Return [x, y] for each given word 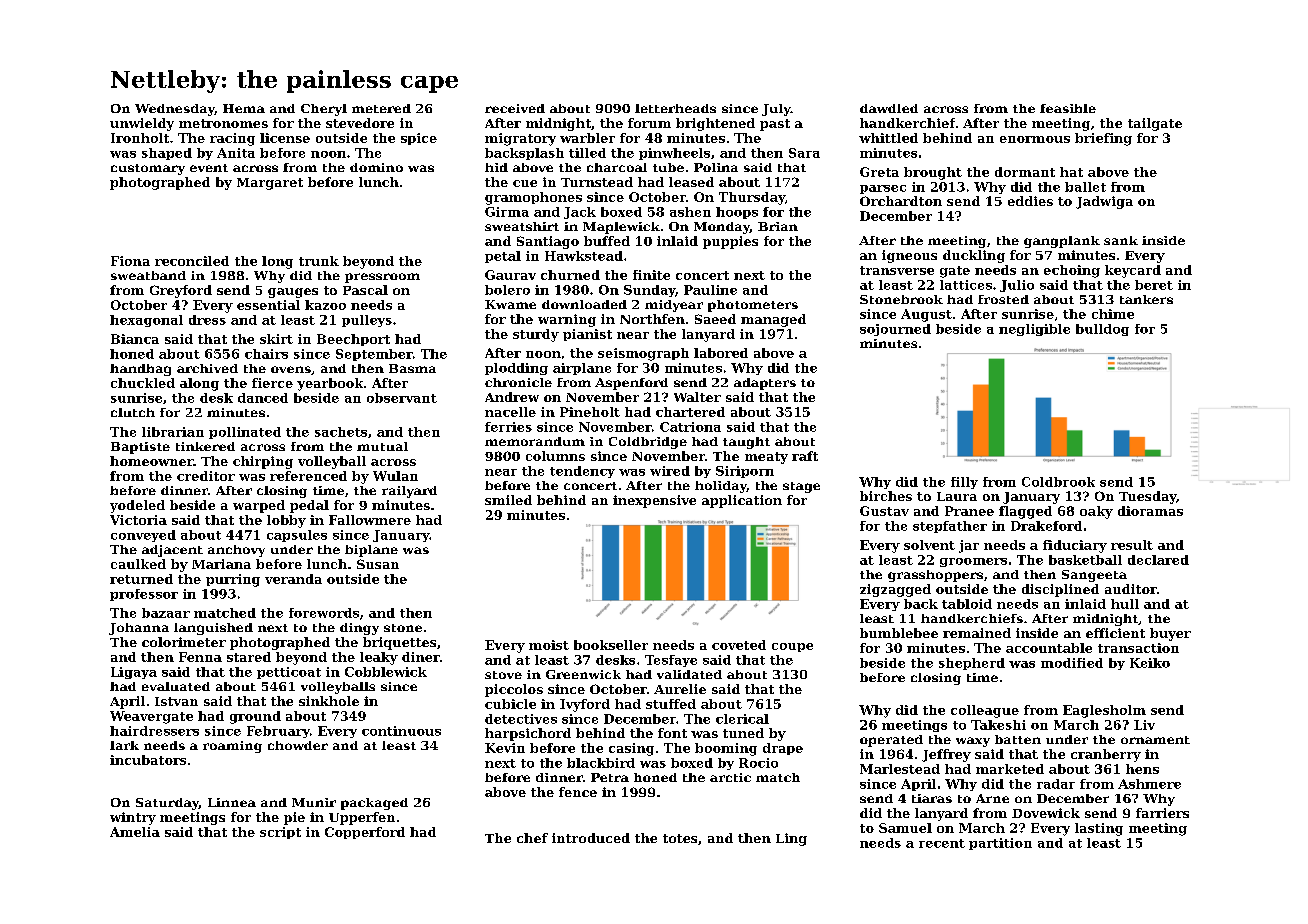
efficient [1115, 633]
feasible [1068, 108]
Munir [314, 802]
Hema [244, 108]
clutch [133, 412]
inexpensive [654, 501]
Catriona [690, 427]
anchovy [236, 551]
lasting [1099, 829]
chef [532, 838]
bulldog [1102, 330]
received [515, 108]
